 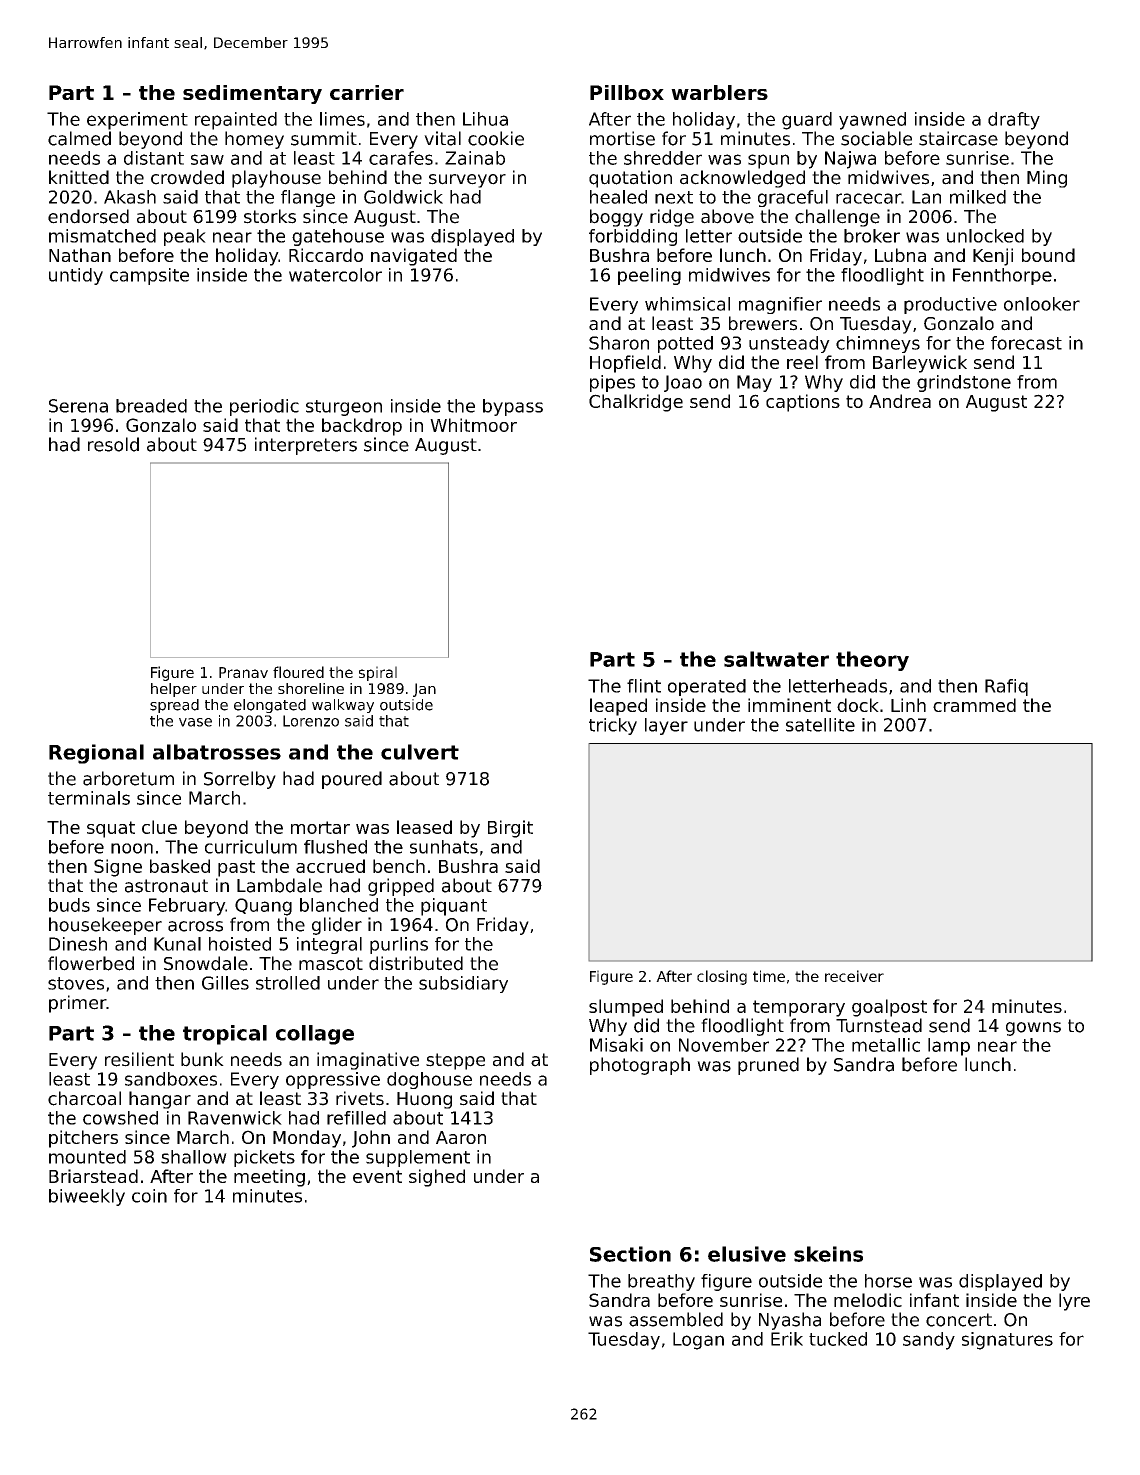 I want to click on Rafiq, so click(x=1006, y=687).
